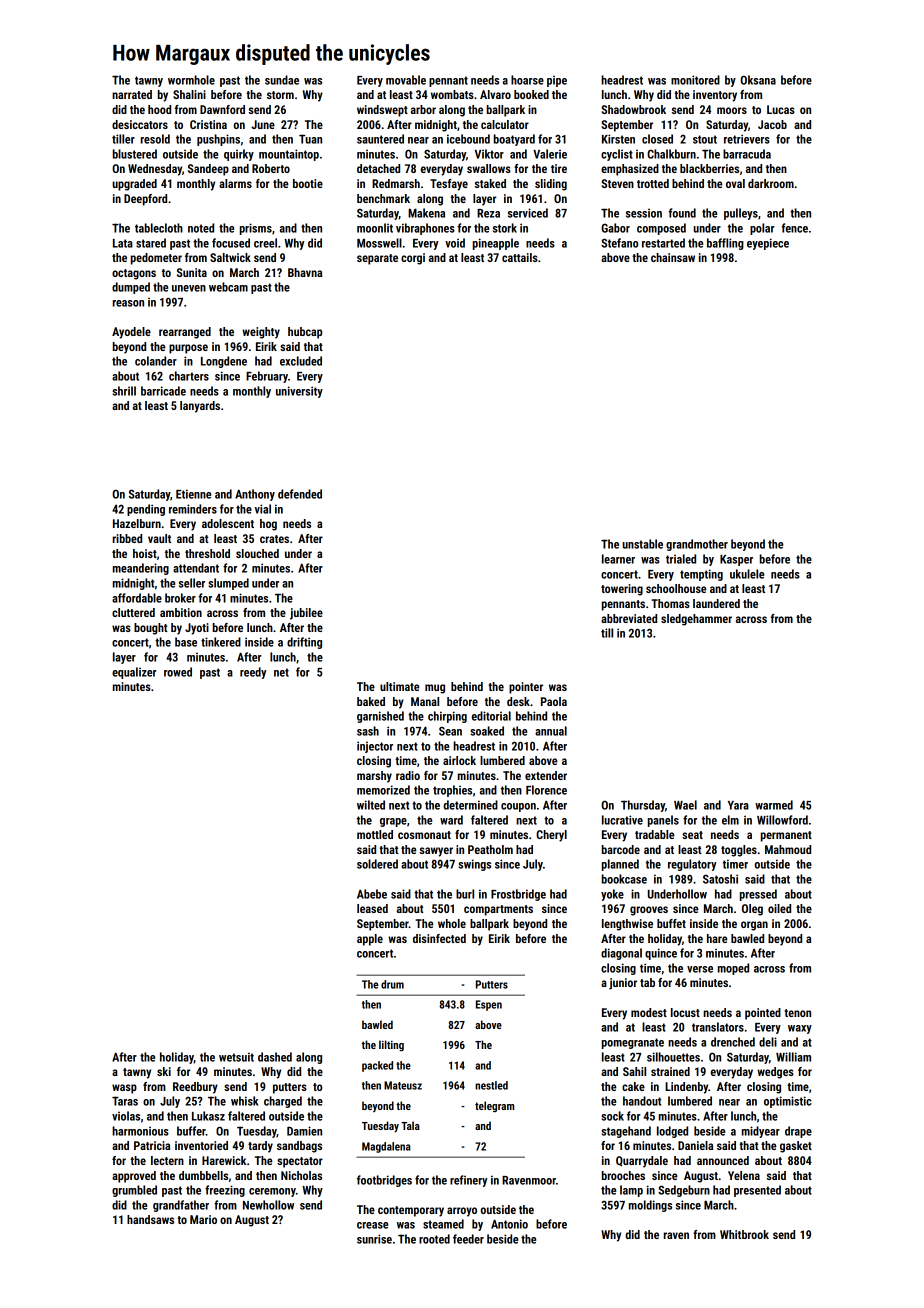 The image size is (924, 1308). What do you see at coordinates (236, 1057) in the screenshot?
I see `wetsuit` at bounding box center [236, 1057].
